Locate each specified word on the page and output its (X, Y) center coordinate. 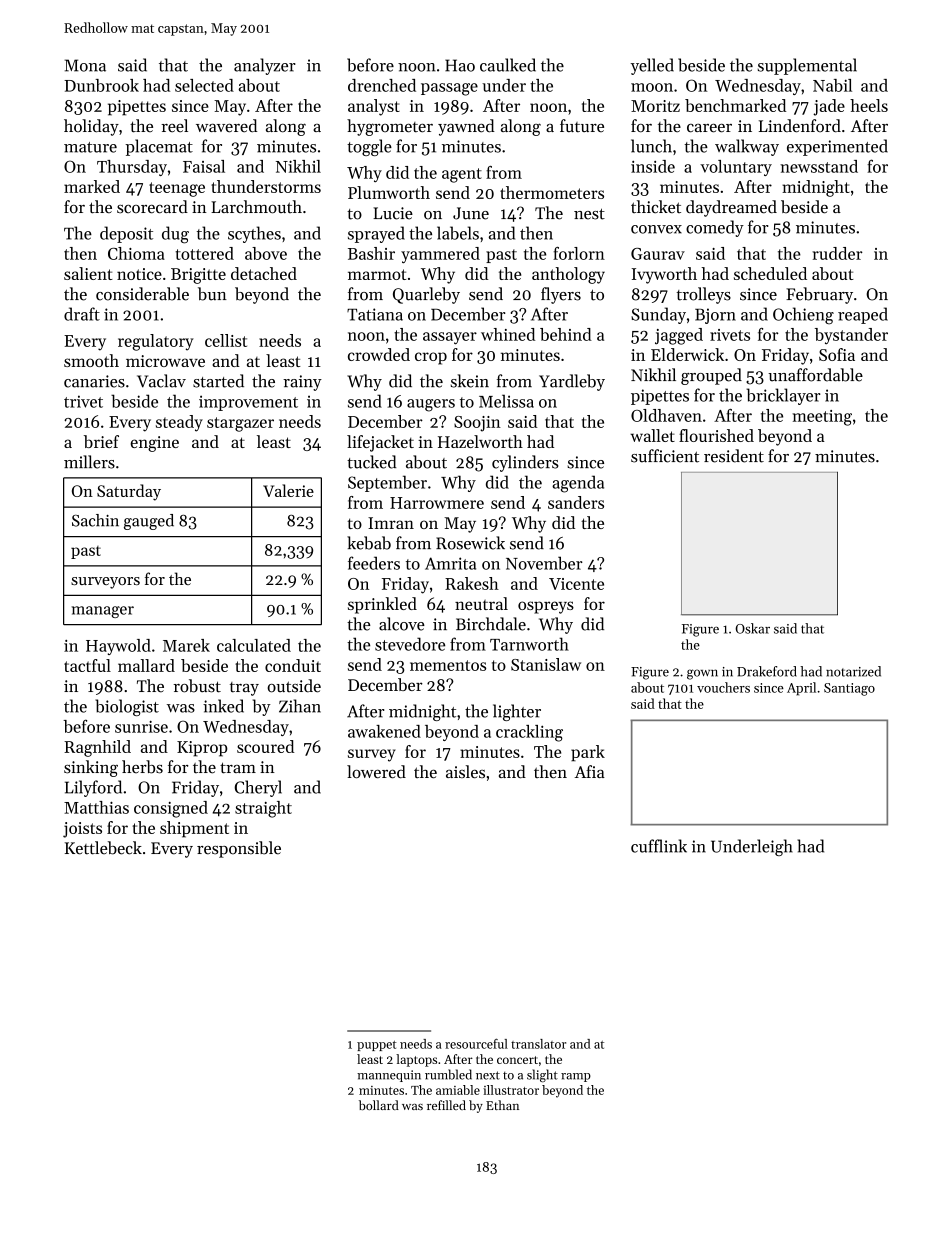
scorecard (152, 207)
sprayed (376, 234)
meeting (822, 418)
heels (869, 105)
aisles (465, 771)
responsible (239, 849)
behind (566, 334)
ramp (576, 1077)
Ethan (502, 1105)
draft (82, 314)
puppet (377, 1046)
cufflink (659, 846)
